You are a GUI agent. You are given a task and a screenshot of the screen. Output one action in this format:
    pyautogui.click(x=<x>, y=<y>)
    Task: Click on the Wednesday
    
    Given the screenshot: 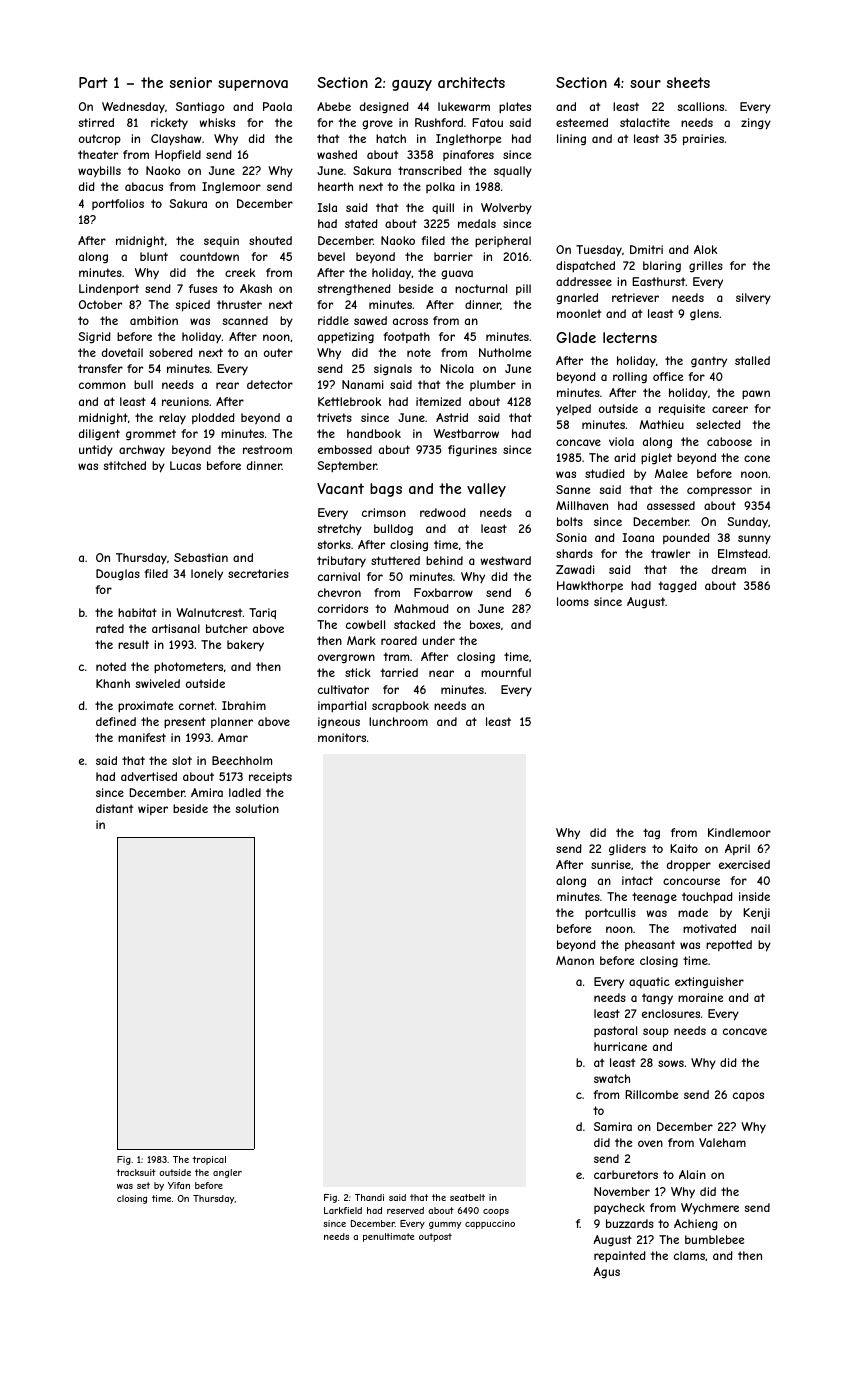 What is the action you would take?
    pyautogui.click(x=133, y=108)
